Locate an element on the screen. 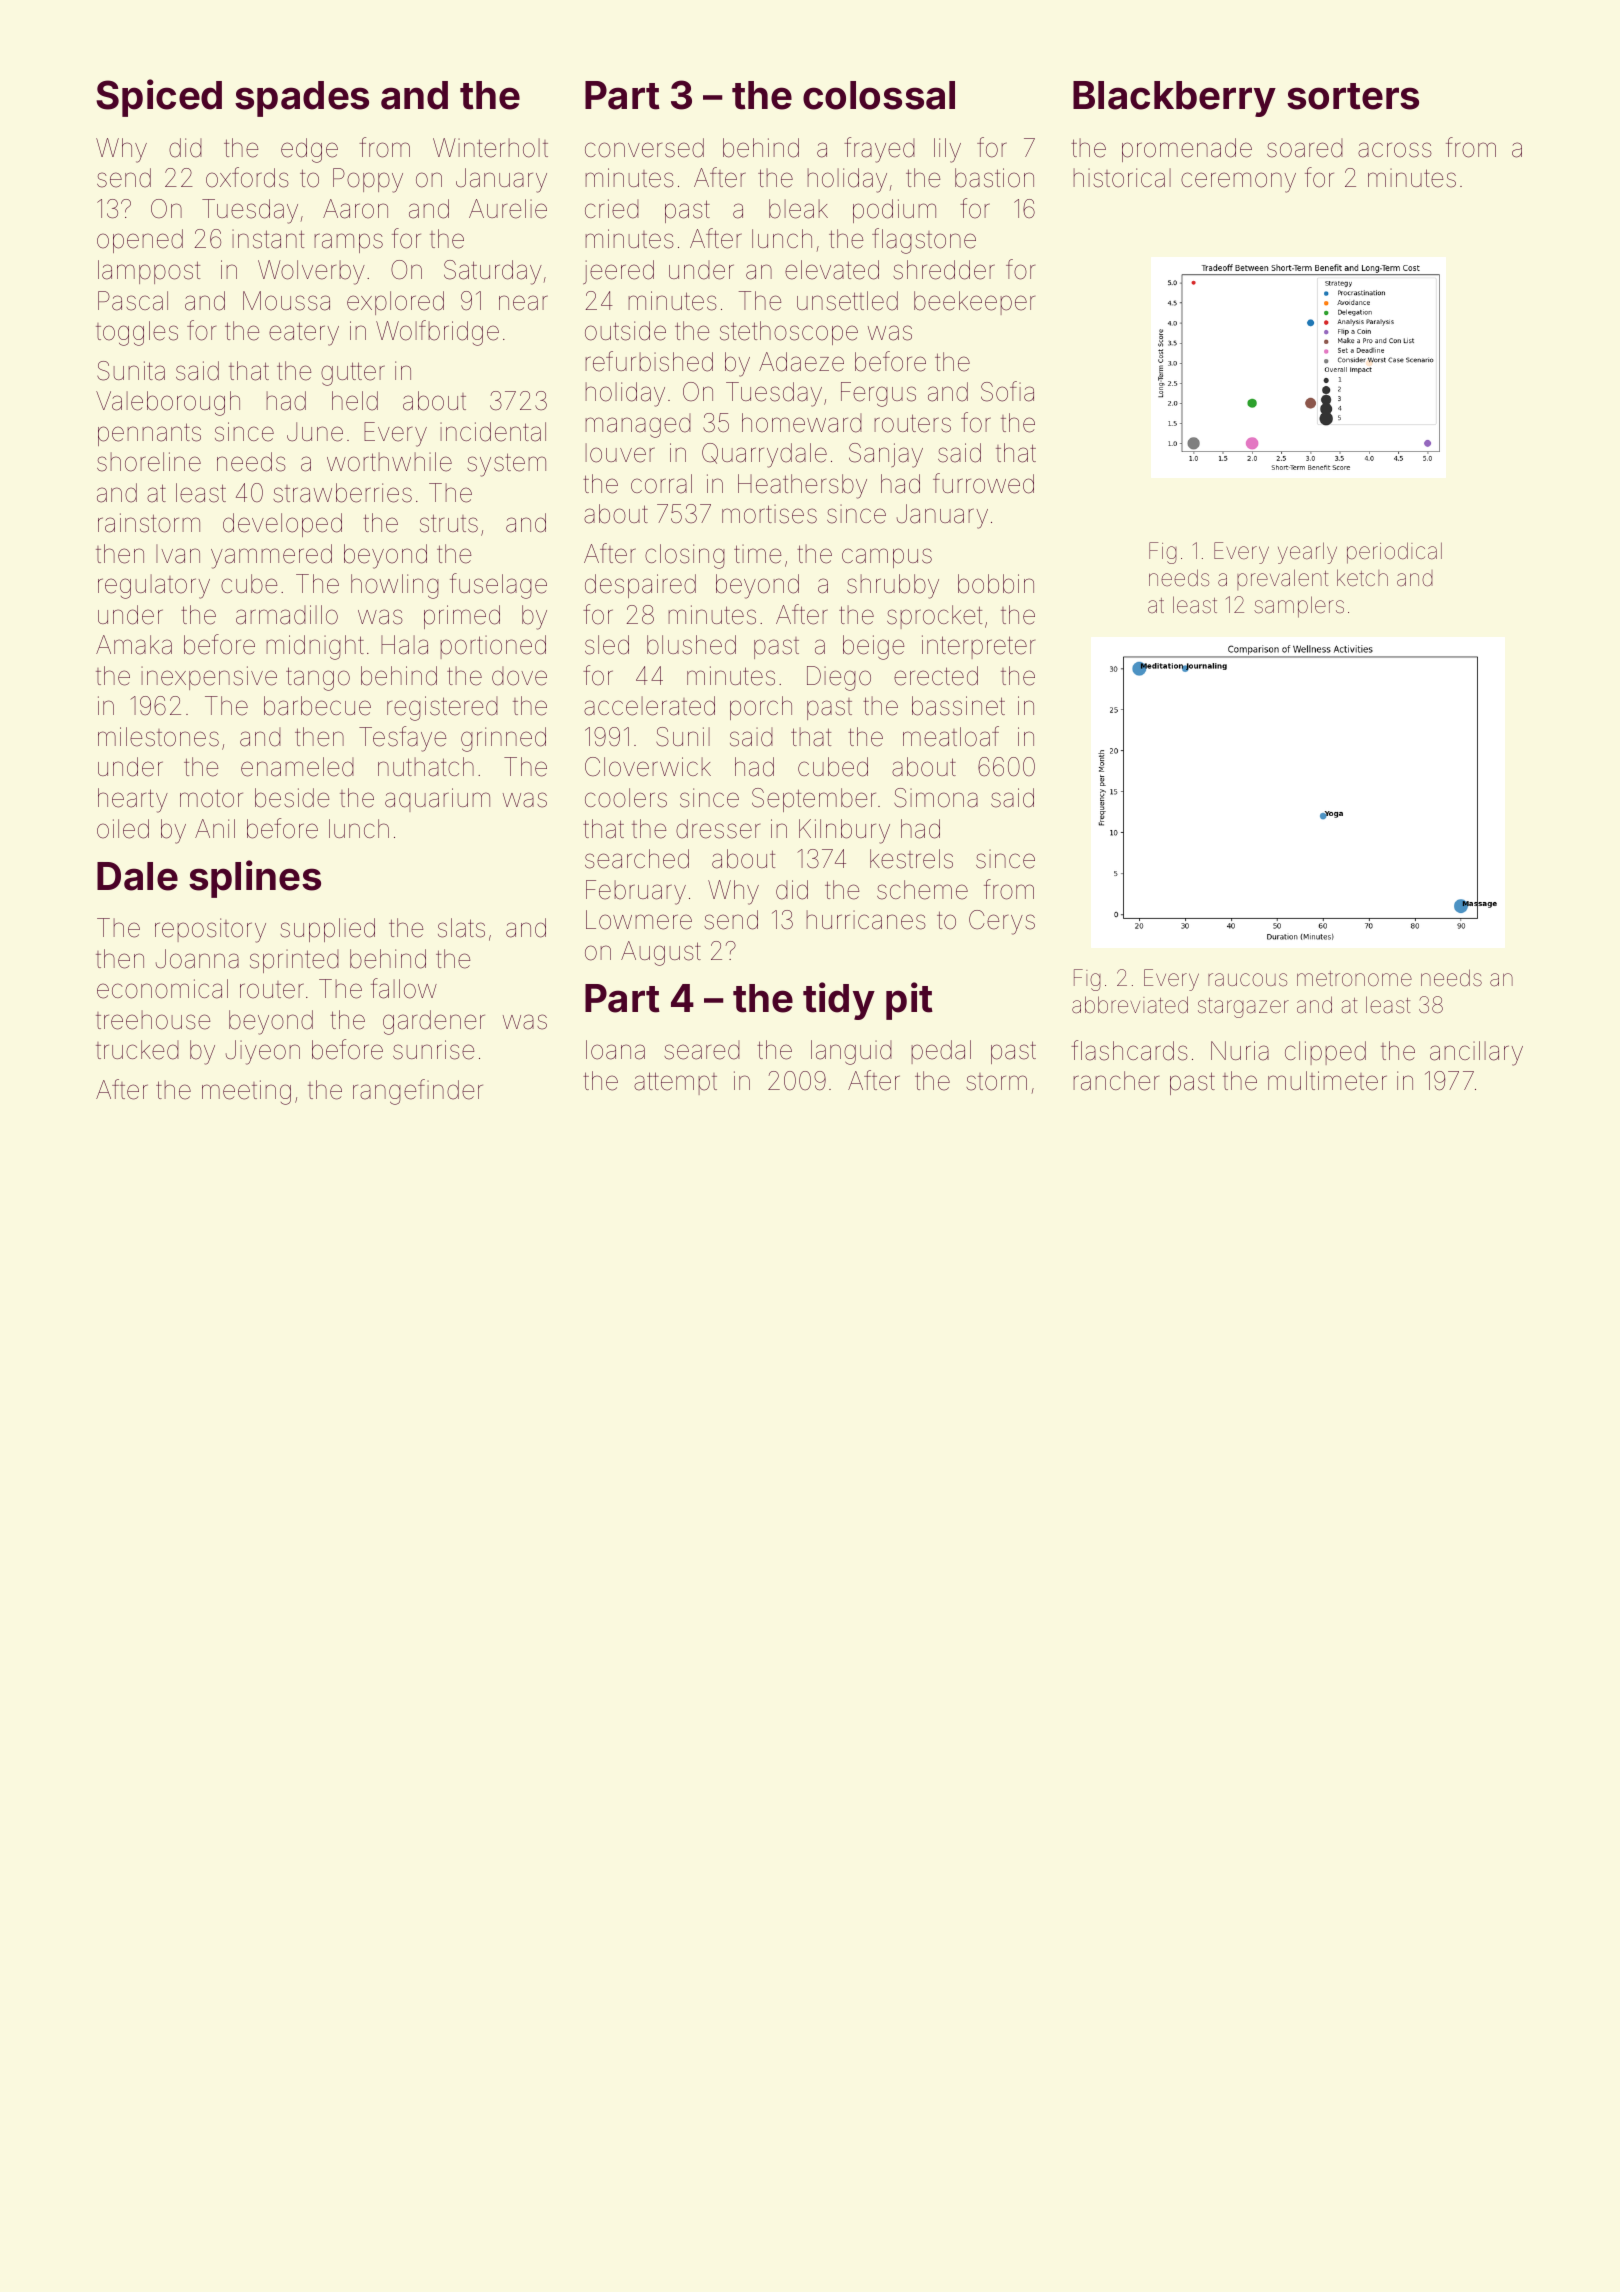 This screenshot has height=2292, width=1620. corral is located at coordinates (661, 484).
